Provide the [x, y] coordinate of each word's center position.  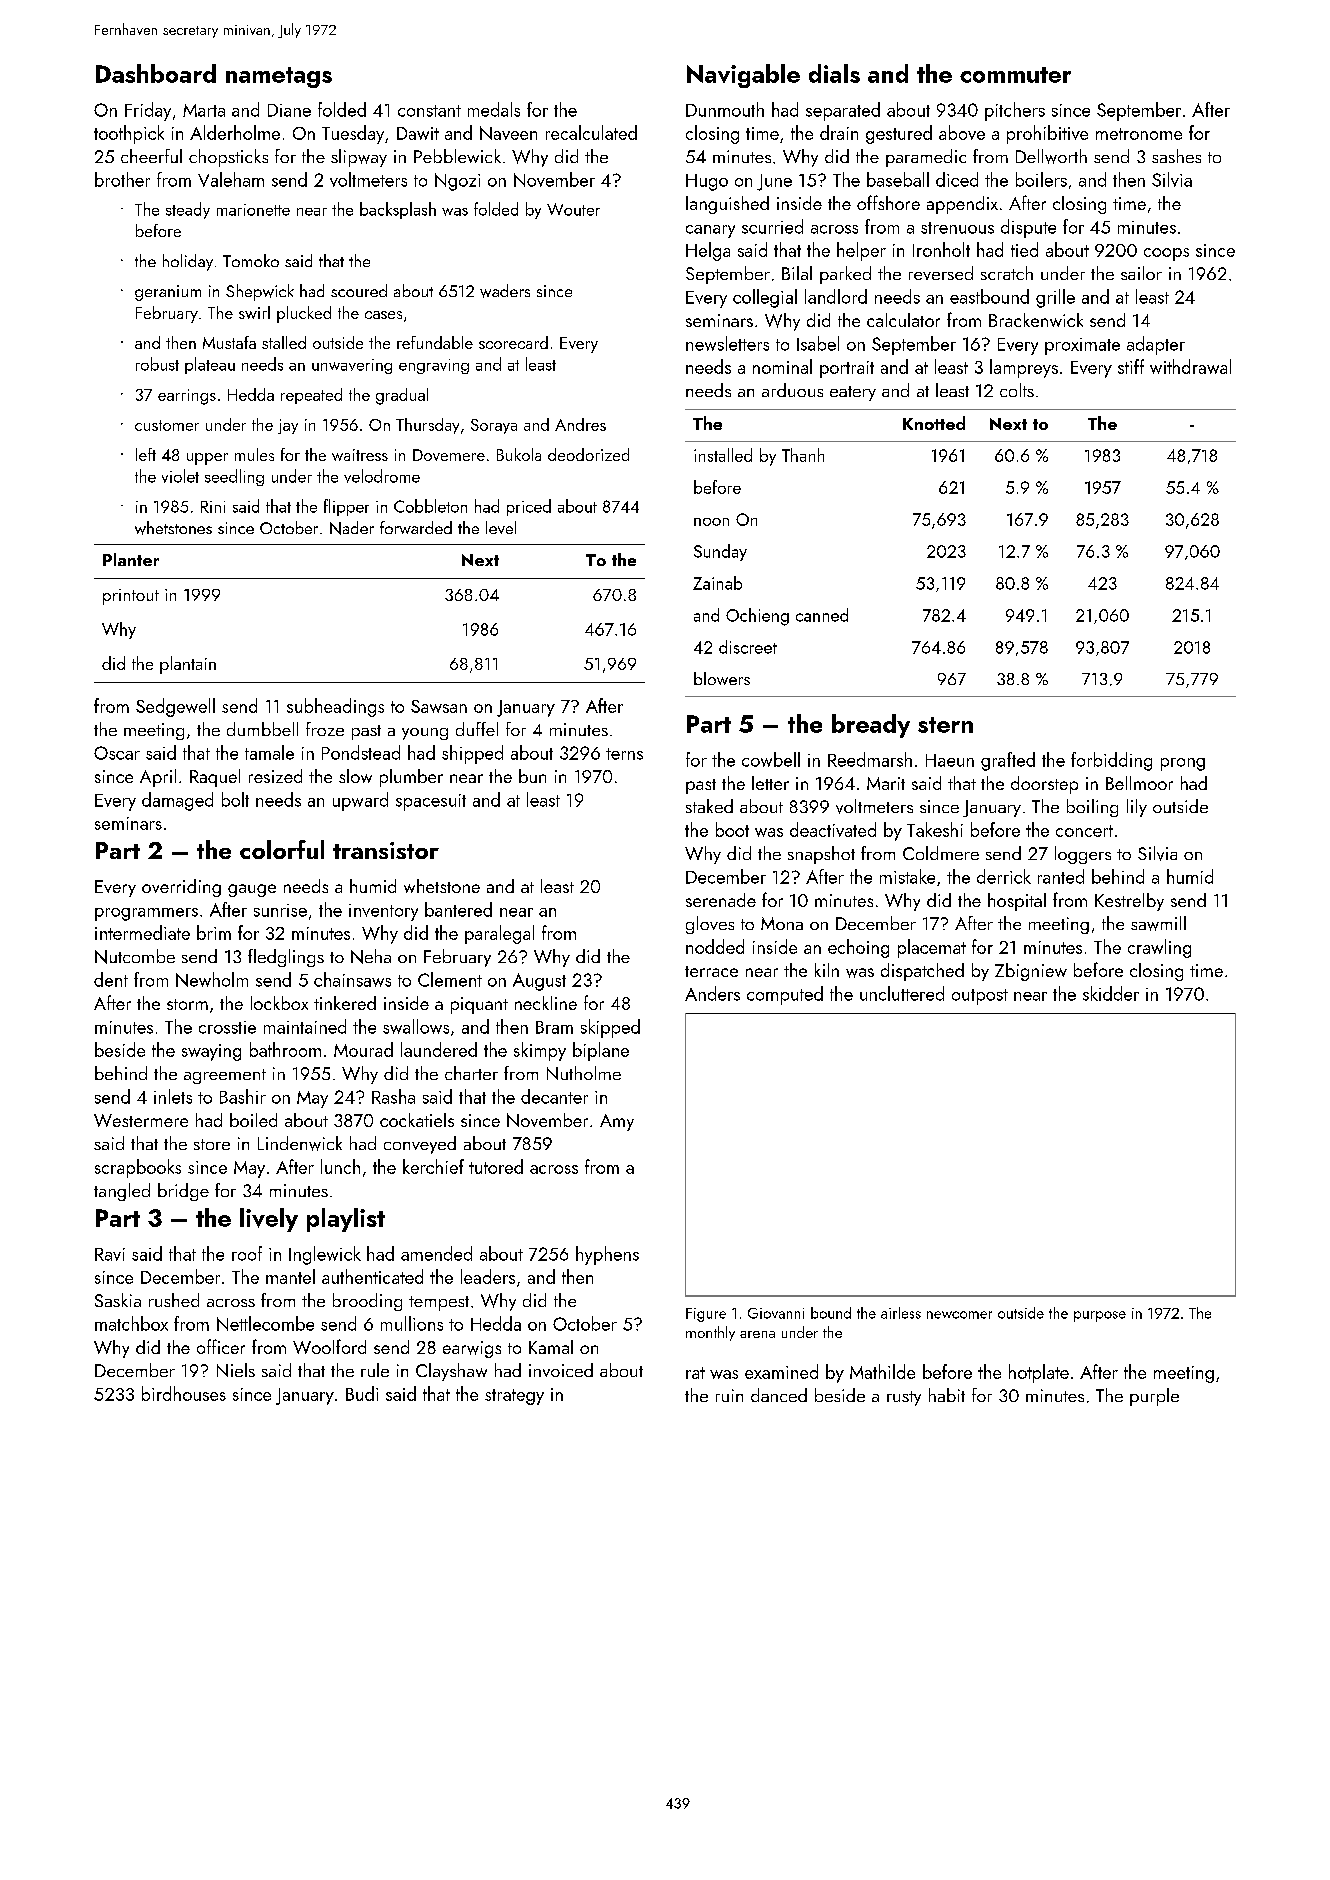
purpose [1100, 1316]
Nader [352, 528]
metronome [1139, 134]
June [774, 182]
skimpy [540, 1051]
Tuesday [353, 134]
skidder [1111, 993]
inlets [173, 1096]
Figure [706, 1315]
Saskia [118, 1300]
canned [822, 615]
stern [945, 725]
